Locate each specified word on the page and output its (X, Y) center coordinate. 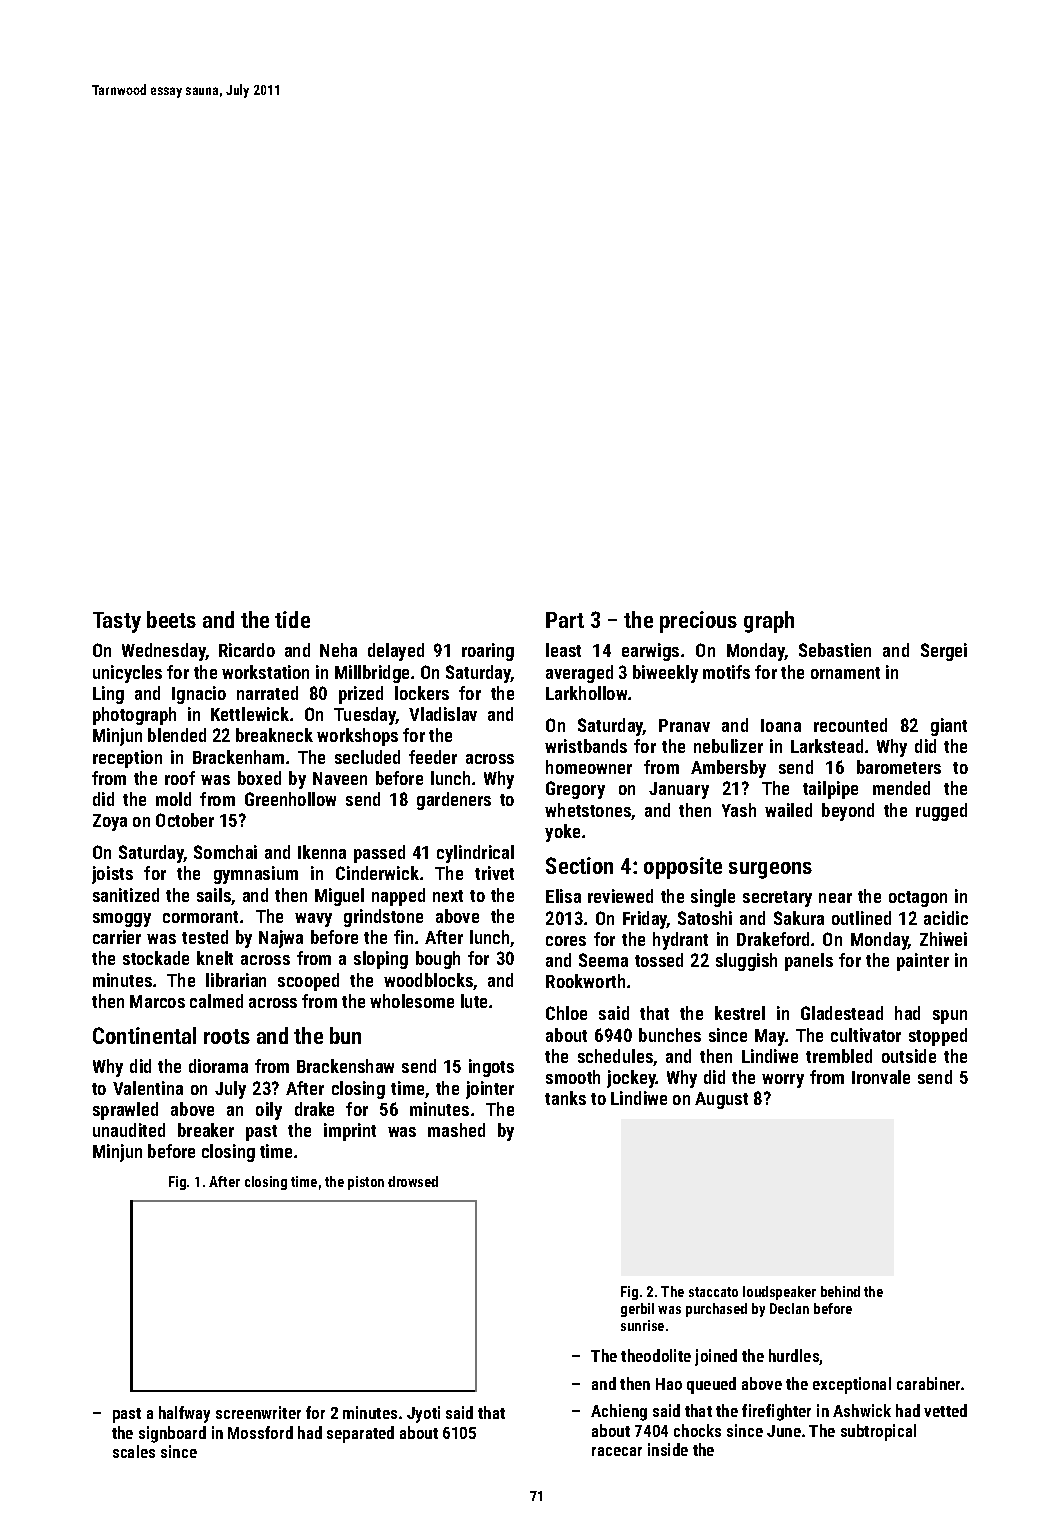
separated (360, 1434)
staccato (713, 1292)
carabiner (928, 1383)
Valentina (148, 1088)
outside (909, 1056)
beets (171, 619)
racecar (617, 1451)
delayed (396, 652)
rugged (941, 812)
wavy (313, 920)
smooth (573, 1077)
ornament (845, 673)
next (448, 896)
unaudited (129, 1130)
